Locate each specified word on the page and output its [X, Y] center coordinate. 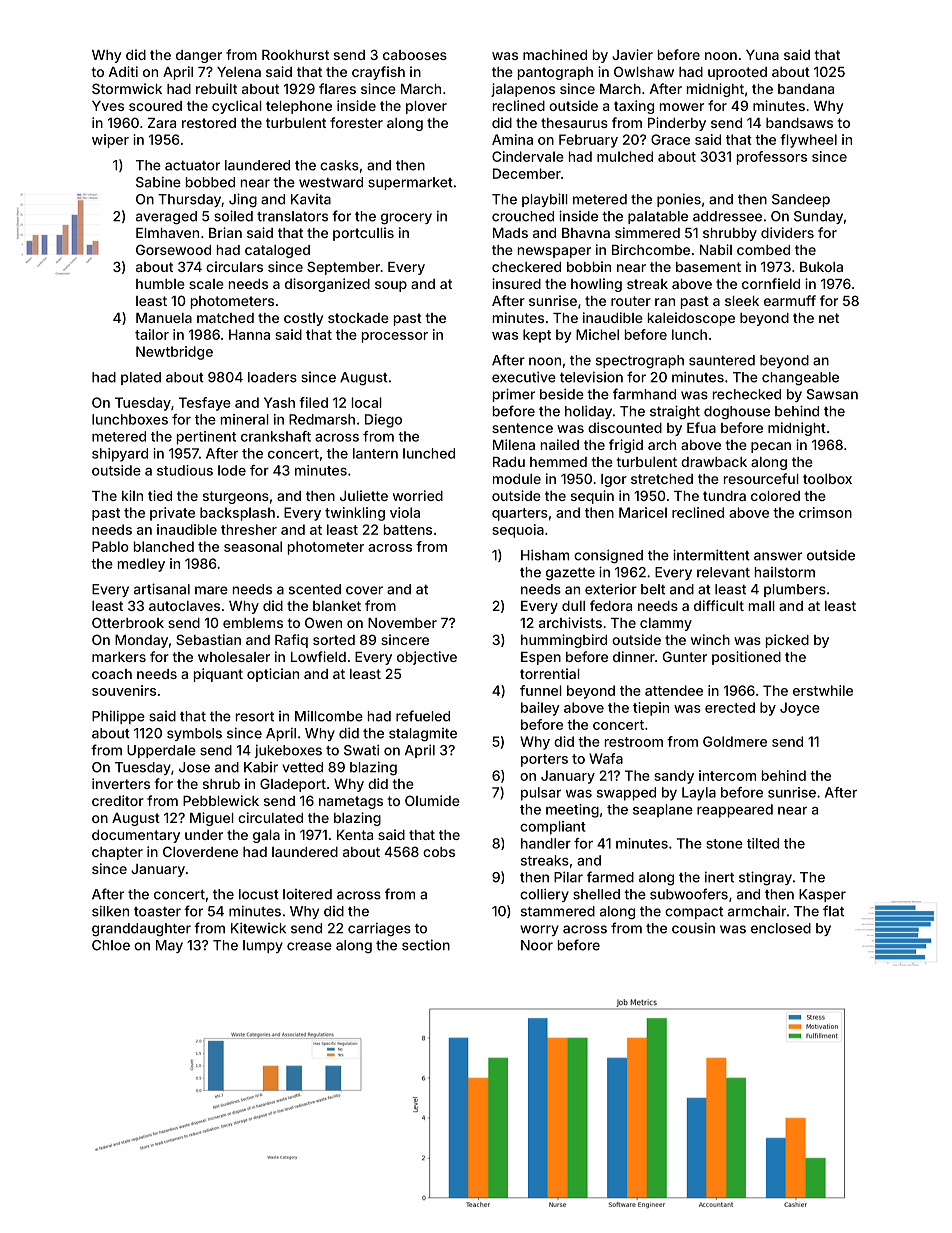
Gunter [685, 656]
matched [225, 318]
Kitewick [258, 928]
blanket [337, 606]
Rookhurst [295, 55]
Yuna [762, 55]
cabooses [415, 55]
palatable [658, 217]
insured [516, 283]
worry [539, 930]
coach [112, 674]
